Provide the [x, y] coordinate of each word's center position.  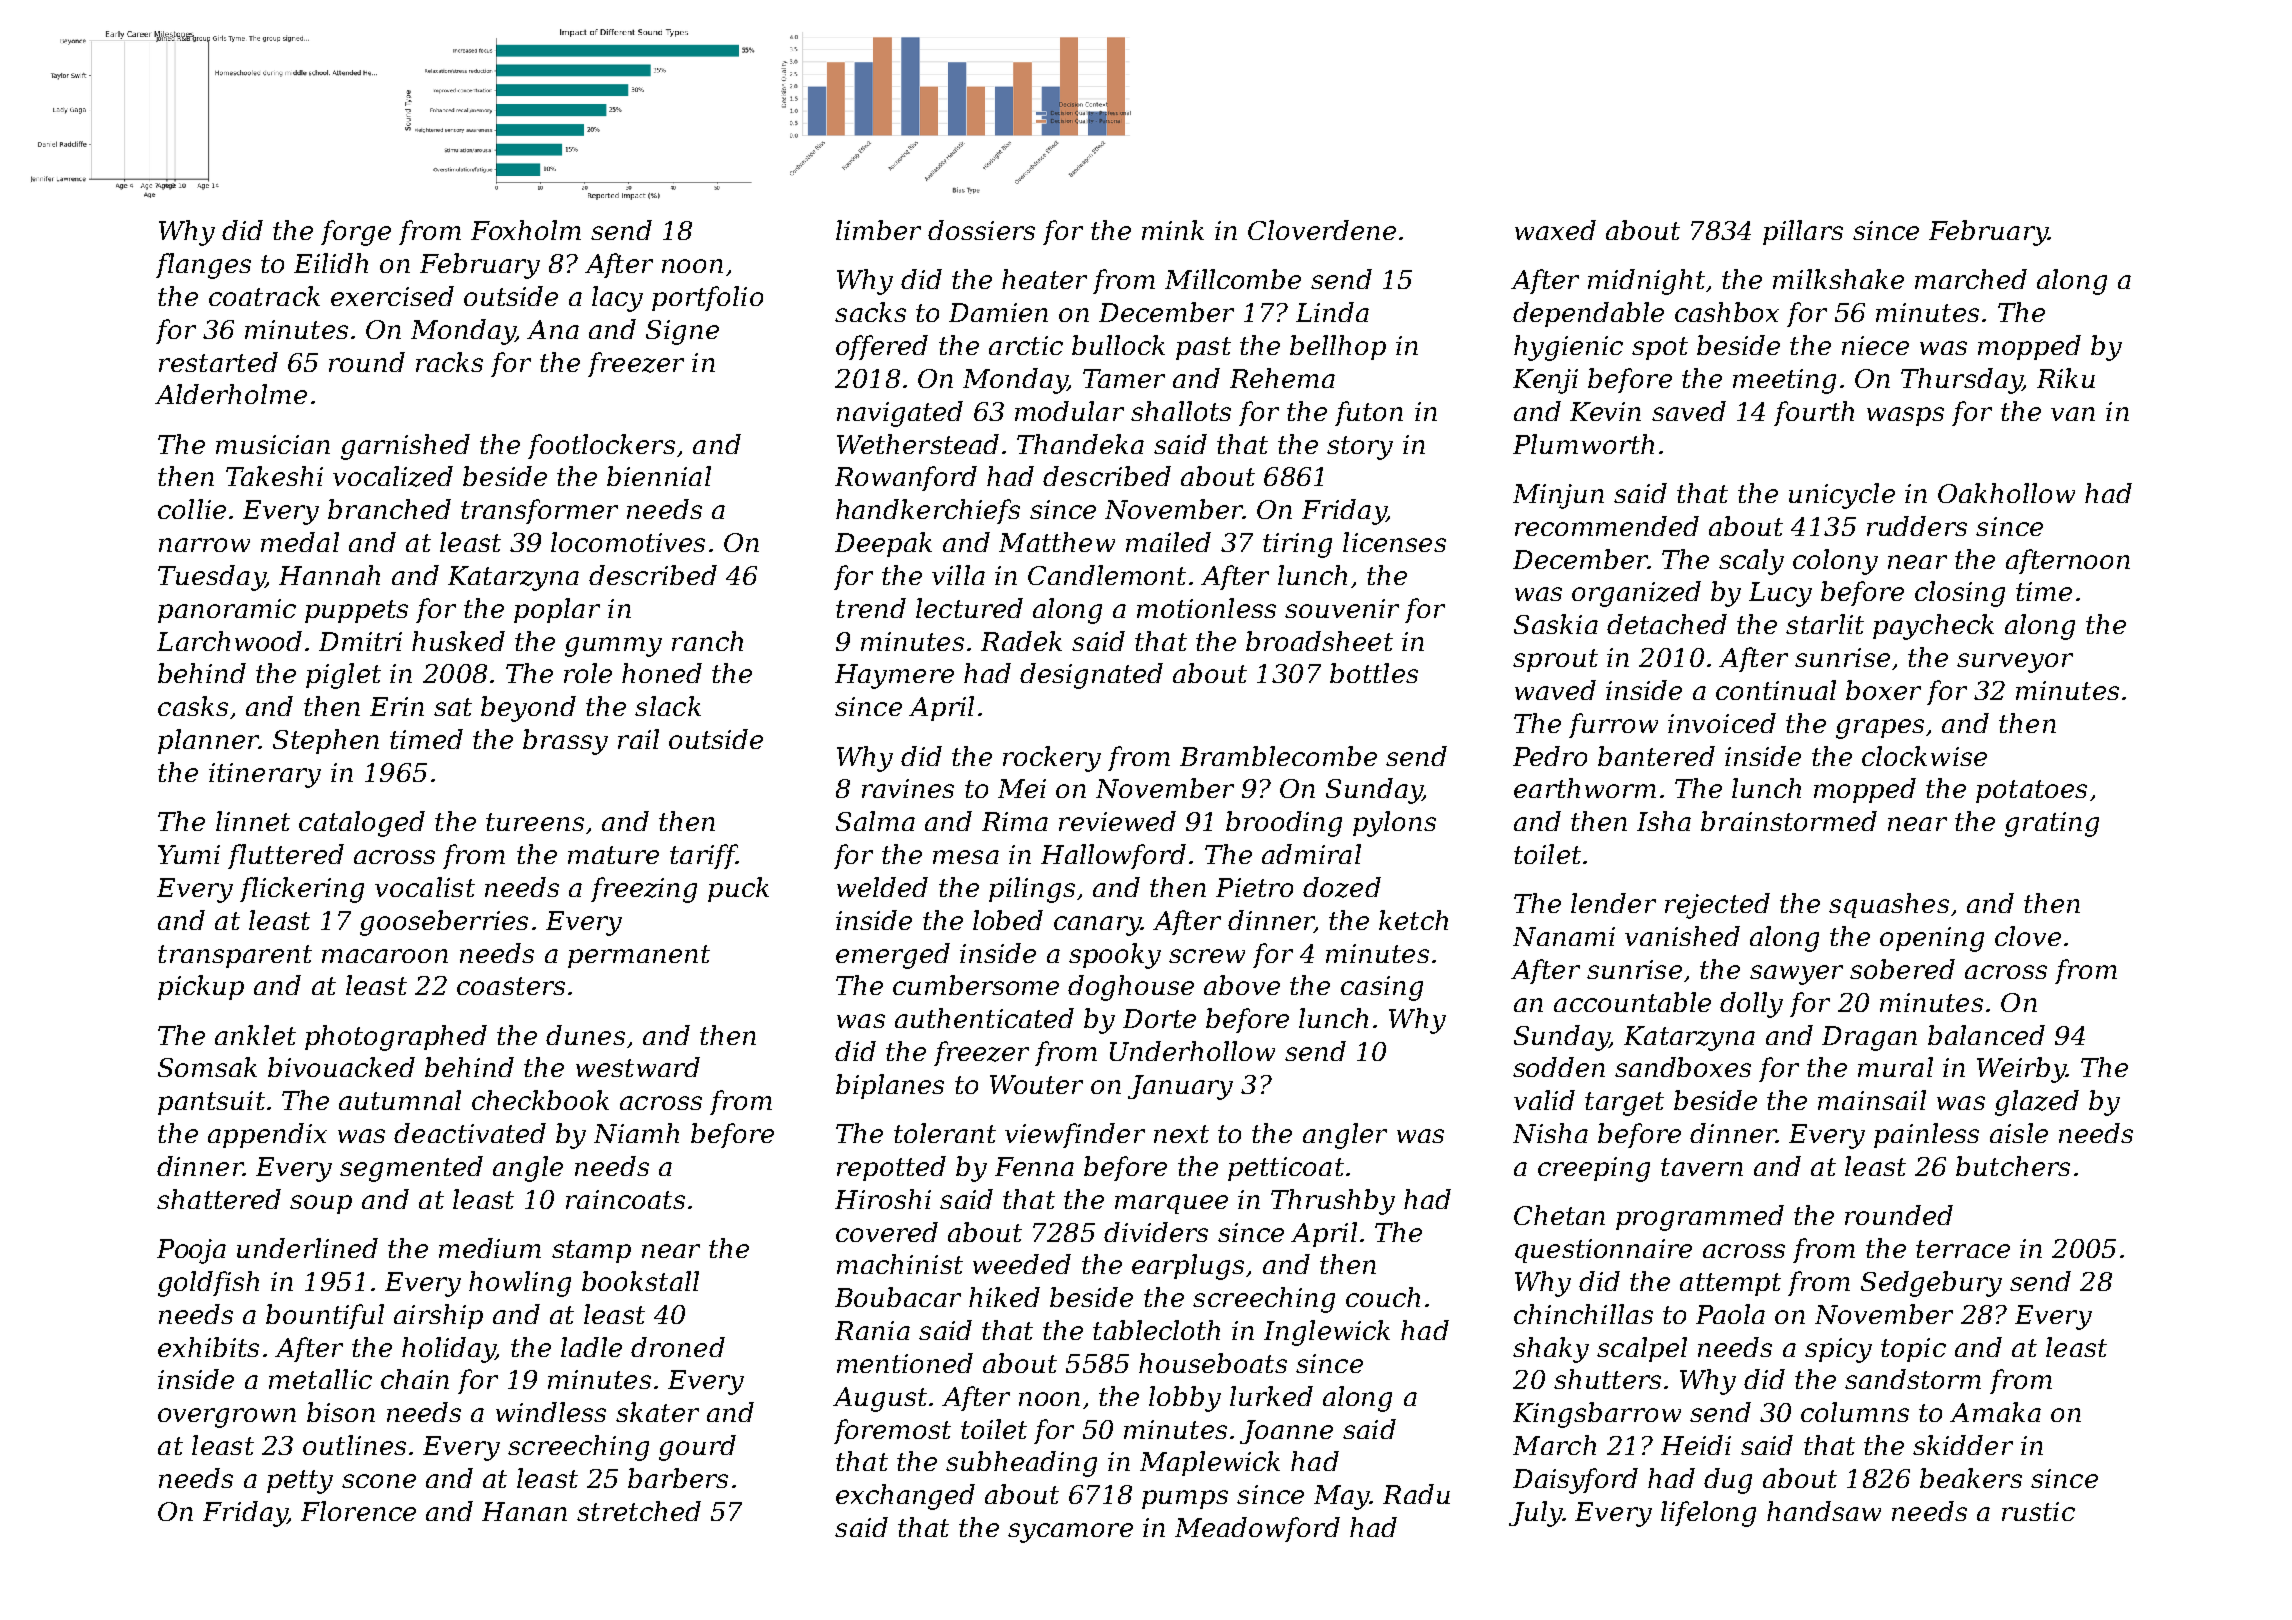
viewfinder [1075, 1135]
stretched [639, 1511]
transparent [235, 956]
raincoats [625, 1199]
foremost [892, 1431]
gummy [613, 647]
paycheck [1933, 627]
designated [1091, 676]
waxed [1555, 230]
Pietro [1254, 887]
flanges [203, 266]
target [1624, 1104]
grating [2052, 824]
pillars [1803, 232]
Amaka [1995, 1412]
